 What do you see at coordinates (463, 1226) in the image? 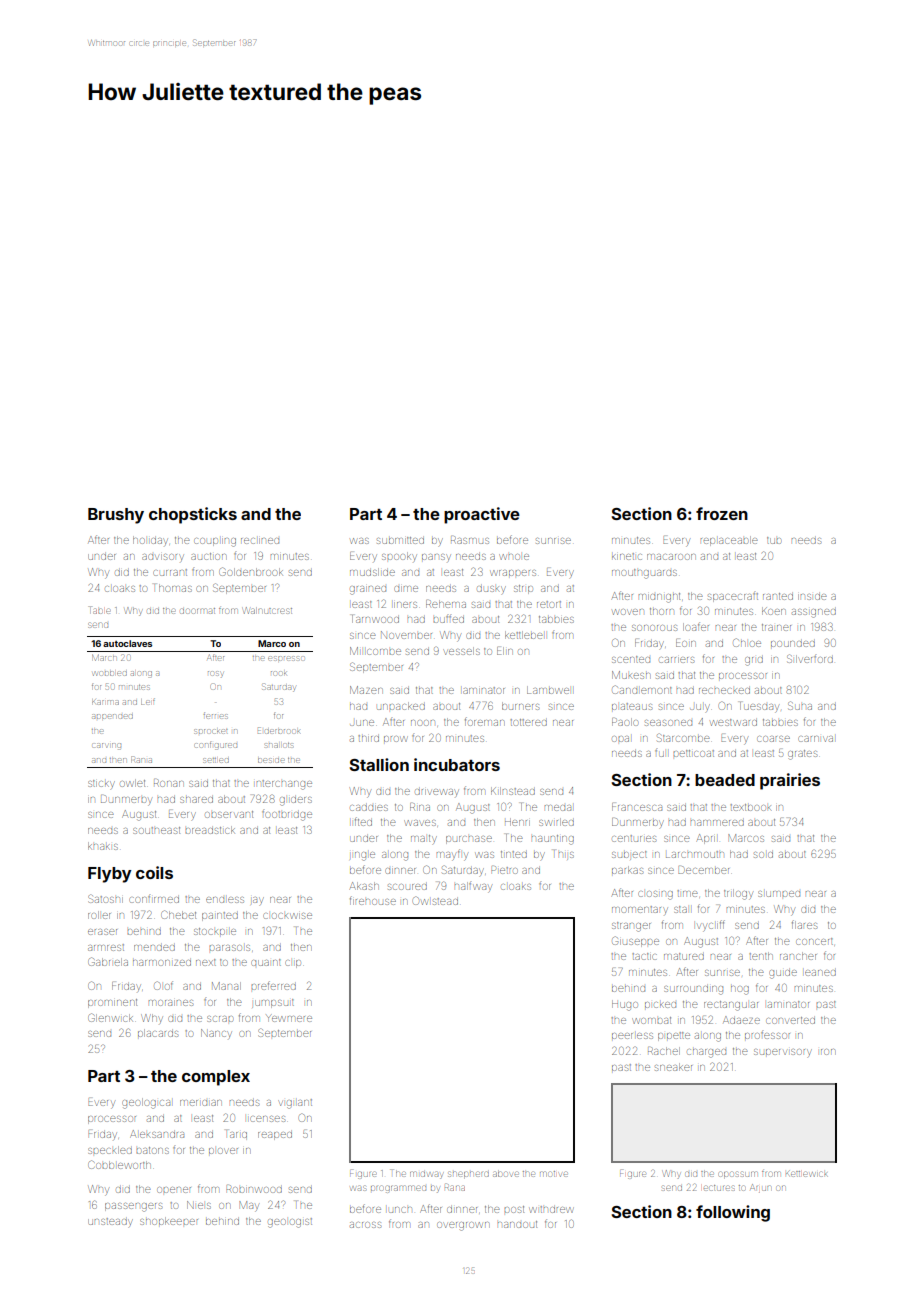
I see `overgrown` at bounding box center [463, 1226].
